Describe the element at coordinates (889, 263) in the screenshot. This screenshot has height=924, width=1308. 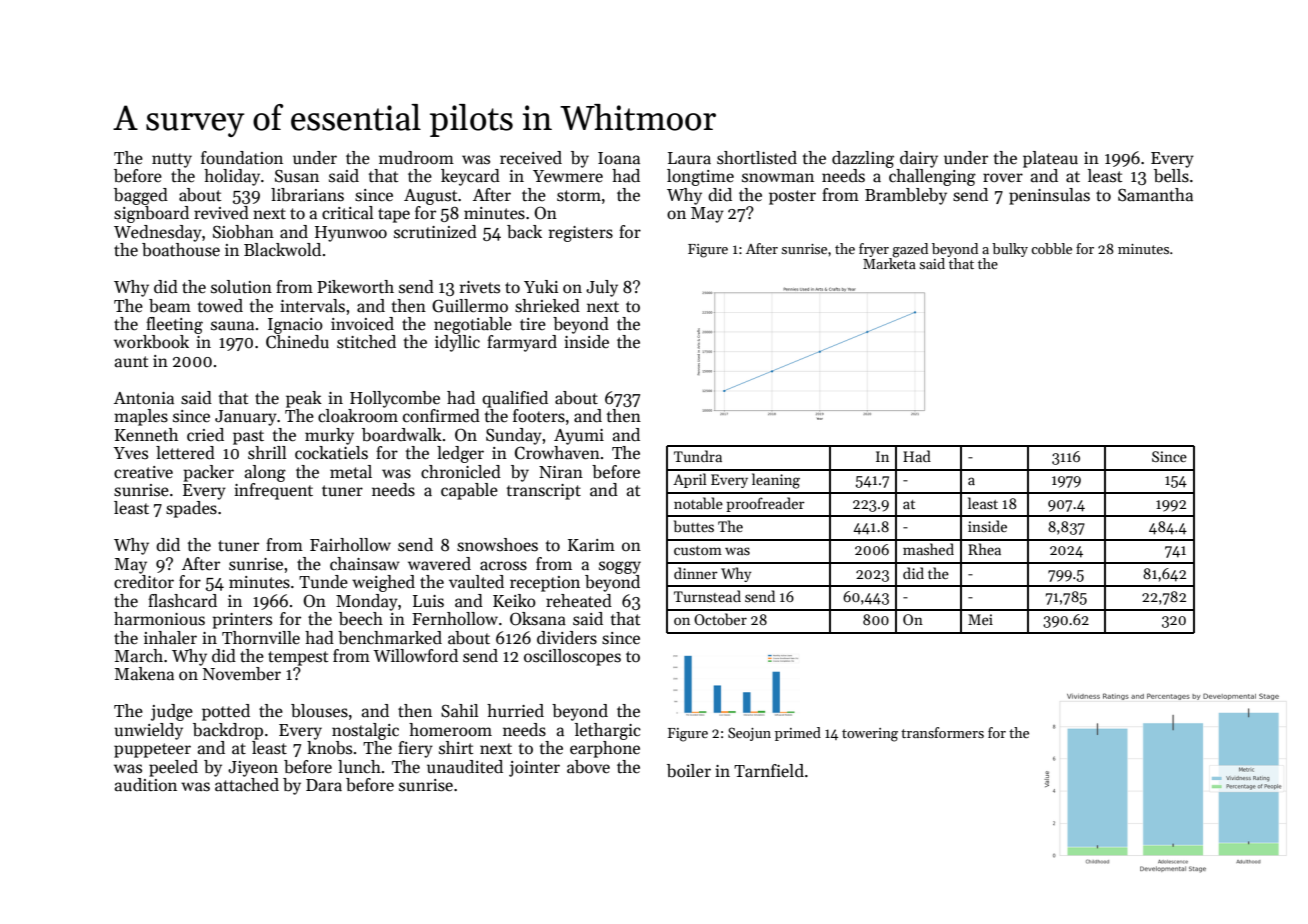
I see `Marketa` at that location.
